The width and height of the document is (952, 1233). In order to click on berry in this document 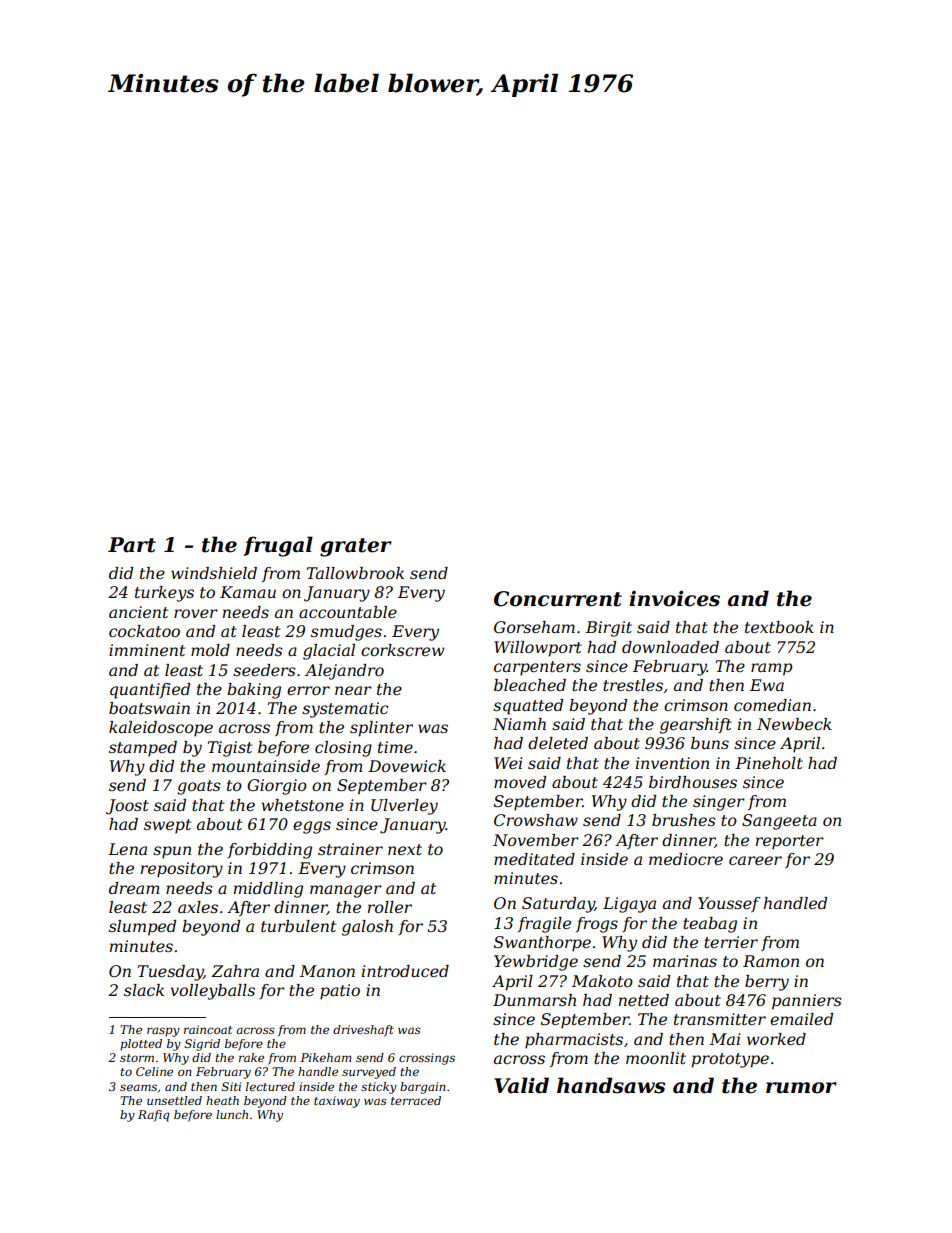, I will do `click(767, 983)`.
